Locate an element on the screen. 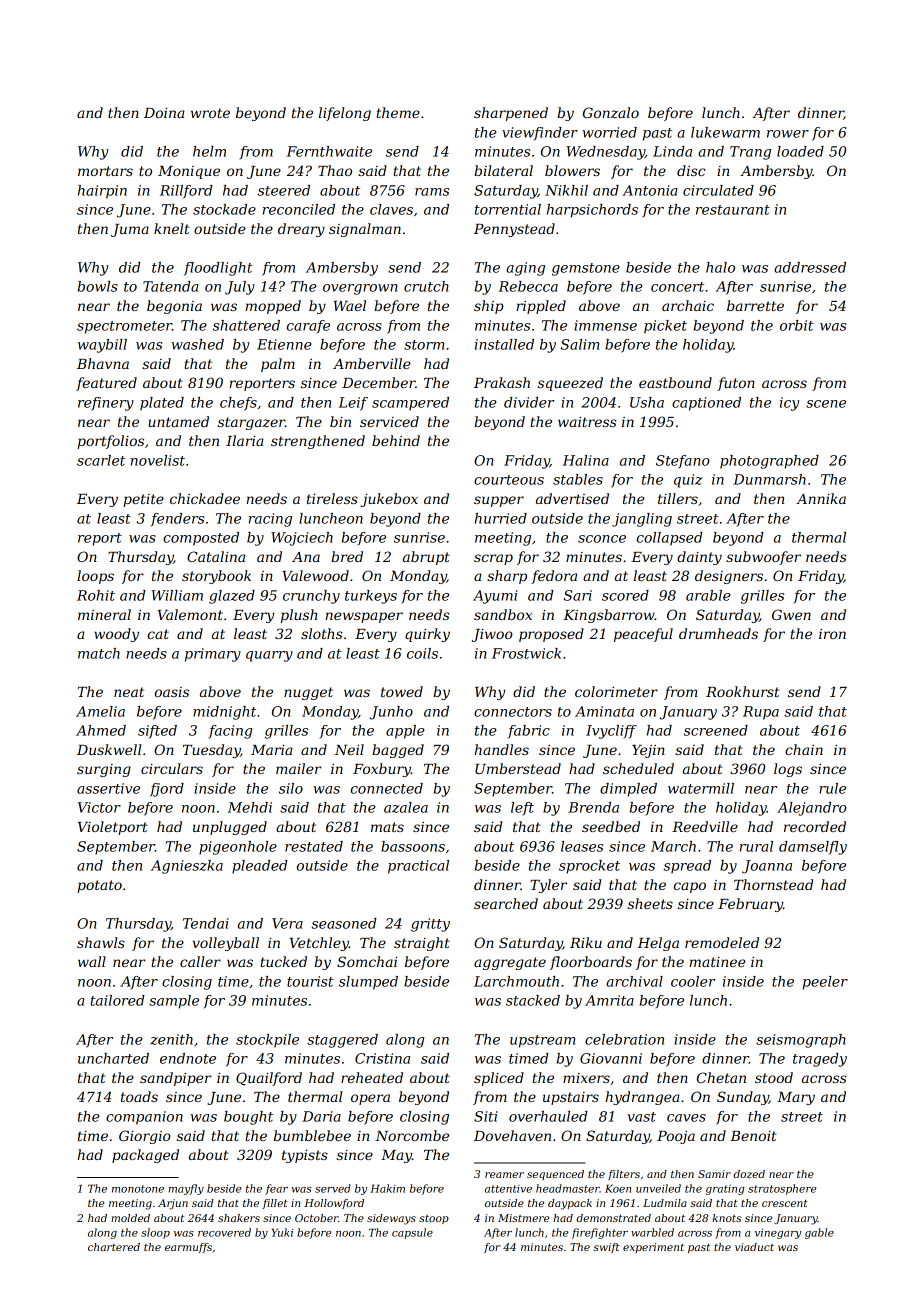  Arjun is located at coordinates (173, 1204).
